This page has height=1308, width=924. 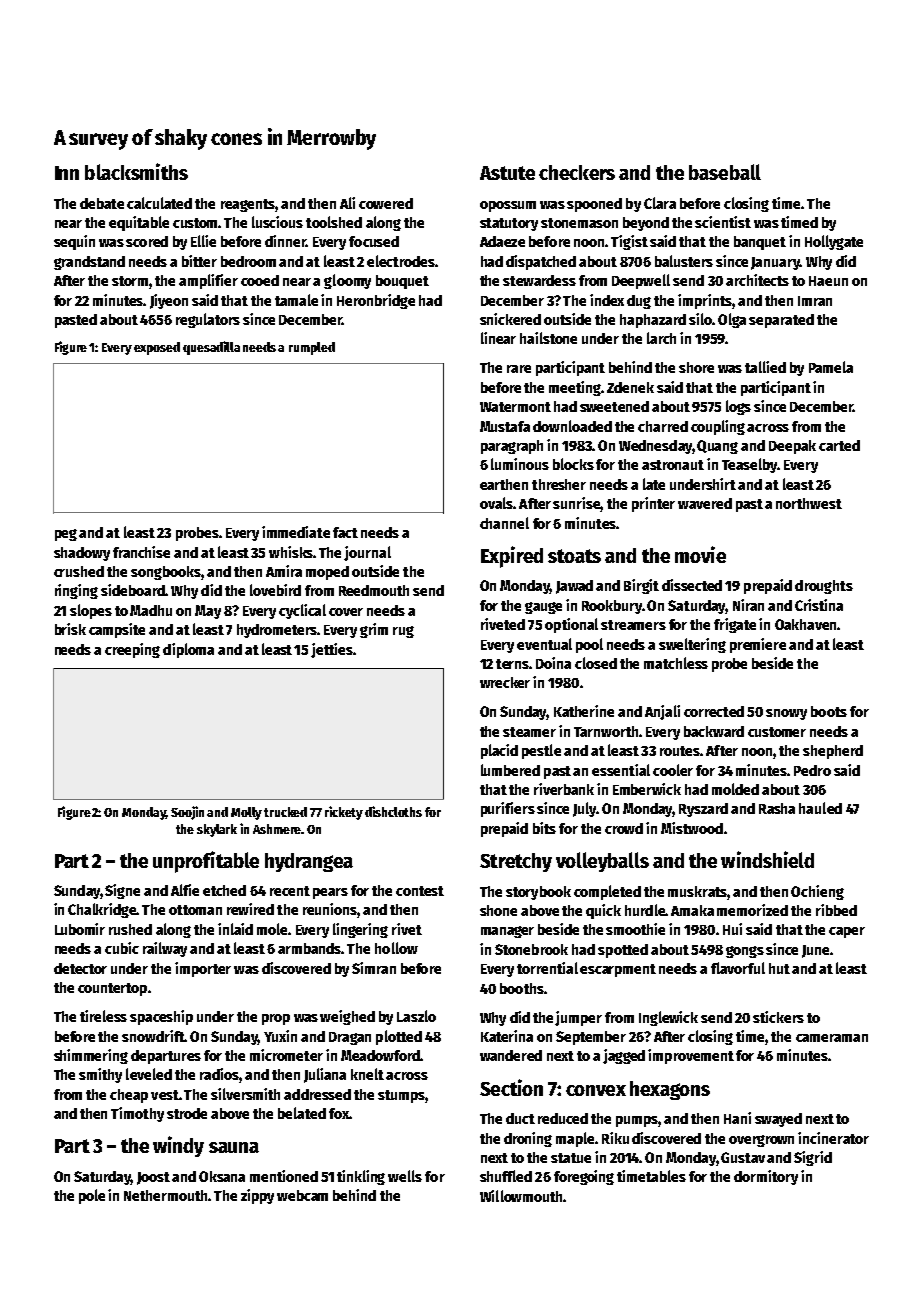 I want to click on Pamela, so click(x=831, y=367).
